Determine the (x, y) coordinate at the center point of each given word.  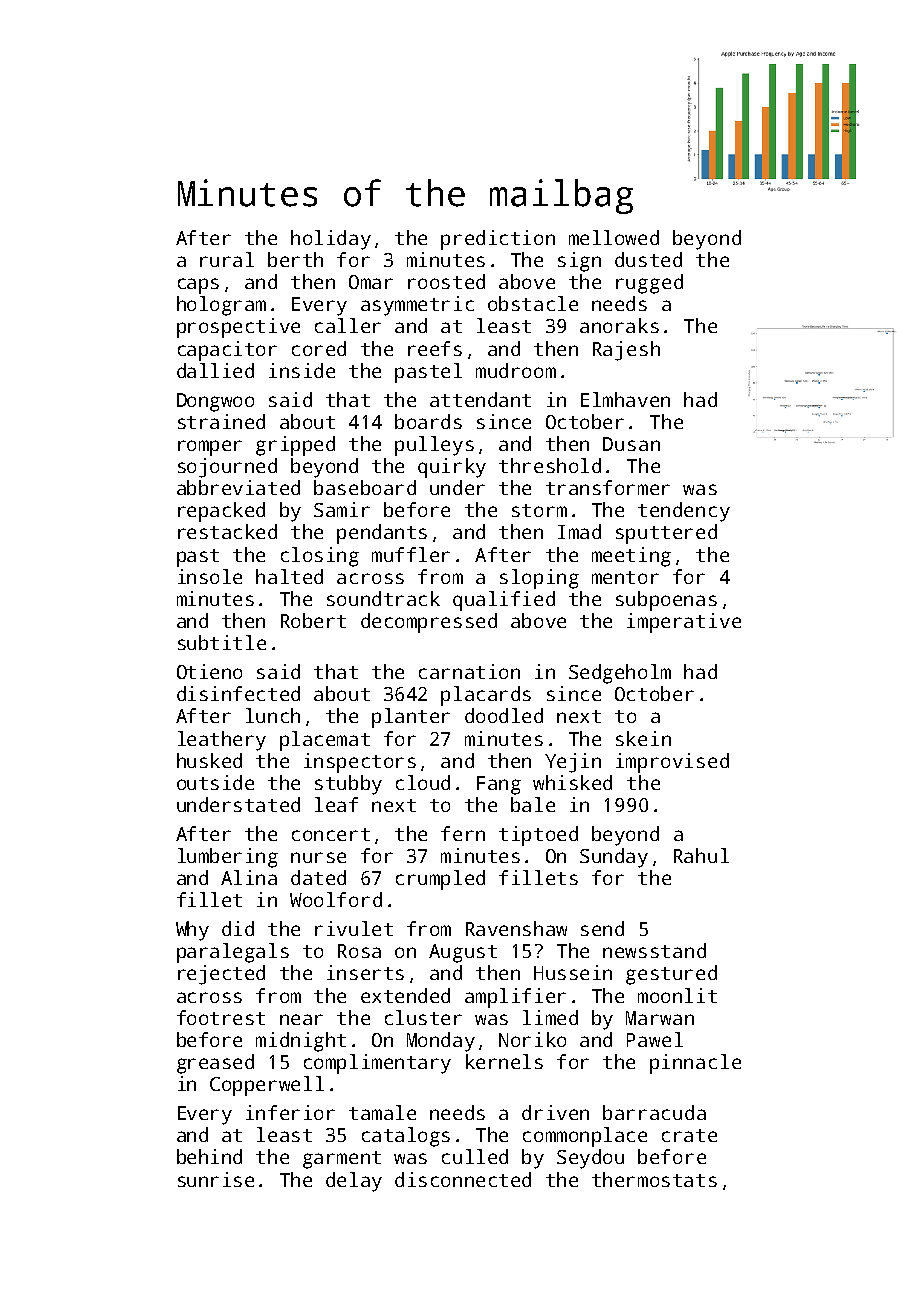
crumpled (440, 880)
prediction (498, 240)
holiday (331, 240)
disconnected (463, 1179)
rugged (649, 284)
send (602, 928)
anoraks (619, 325)
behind (209, 1156)
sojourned (227, 468)
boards (428, 421)
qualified (504, 601)
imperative (684, 623)
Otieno (209, 671)
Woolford (336, 899)
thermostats (654, 1179)
